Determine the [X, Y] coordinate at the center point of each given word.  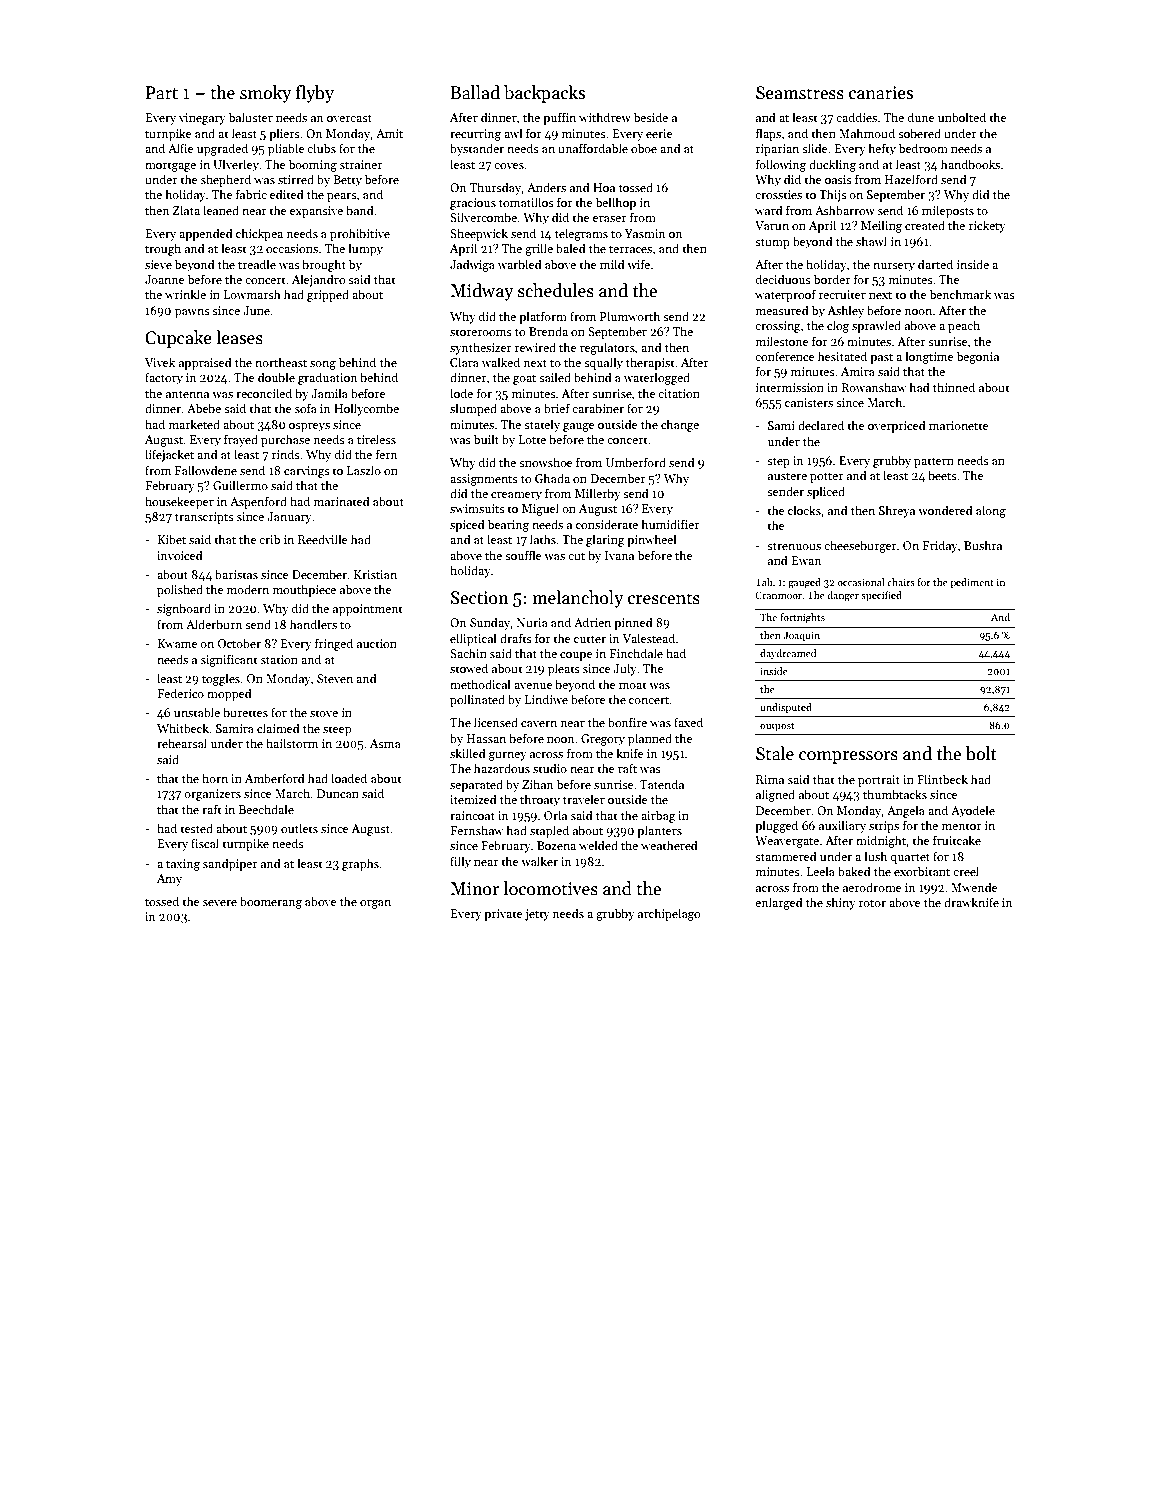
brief [557, 408]
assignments [484, 480]
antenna [187, 394]
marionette [958, 425]
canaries [881, 93]
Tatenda [662, 784]
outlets [299, 828]
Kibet [172, 539]
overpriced [897, 426]
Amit [389, 133]
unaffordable [593, 148]
